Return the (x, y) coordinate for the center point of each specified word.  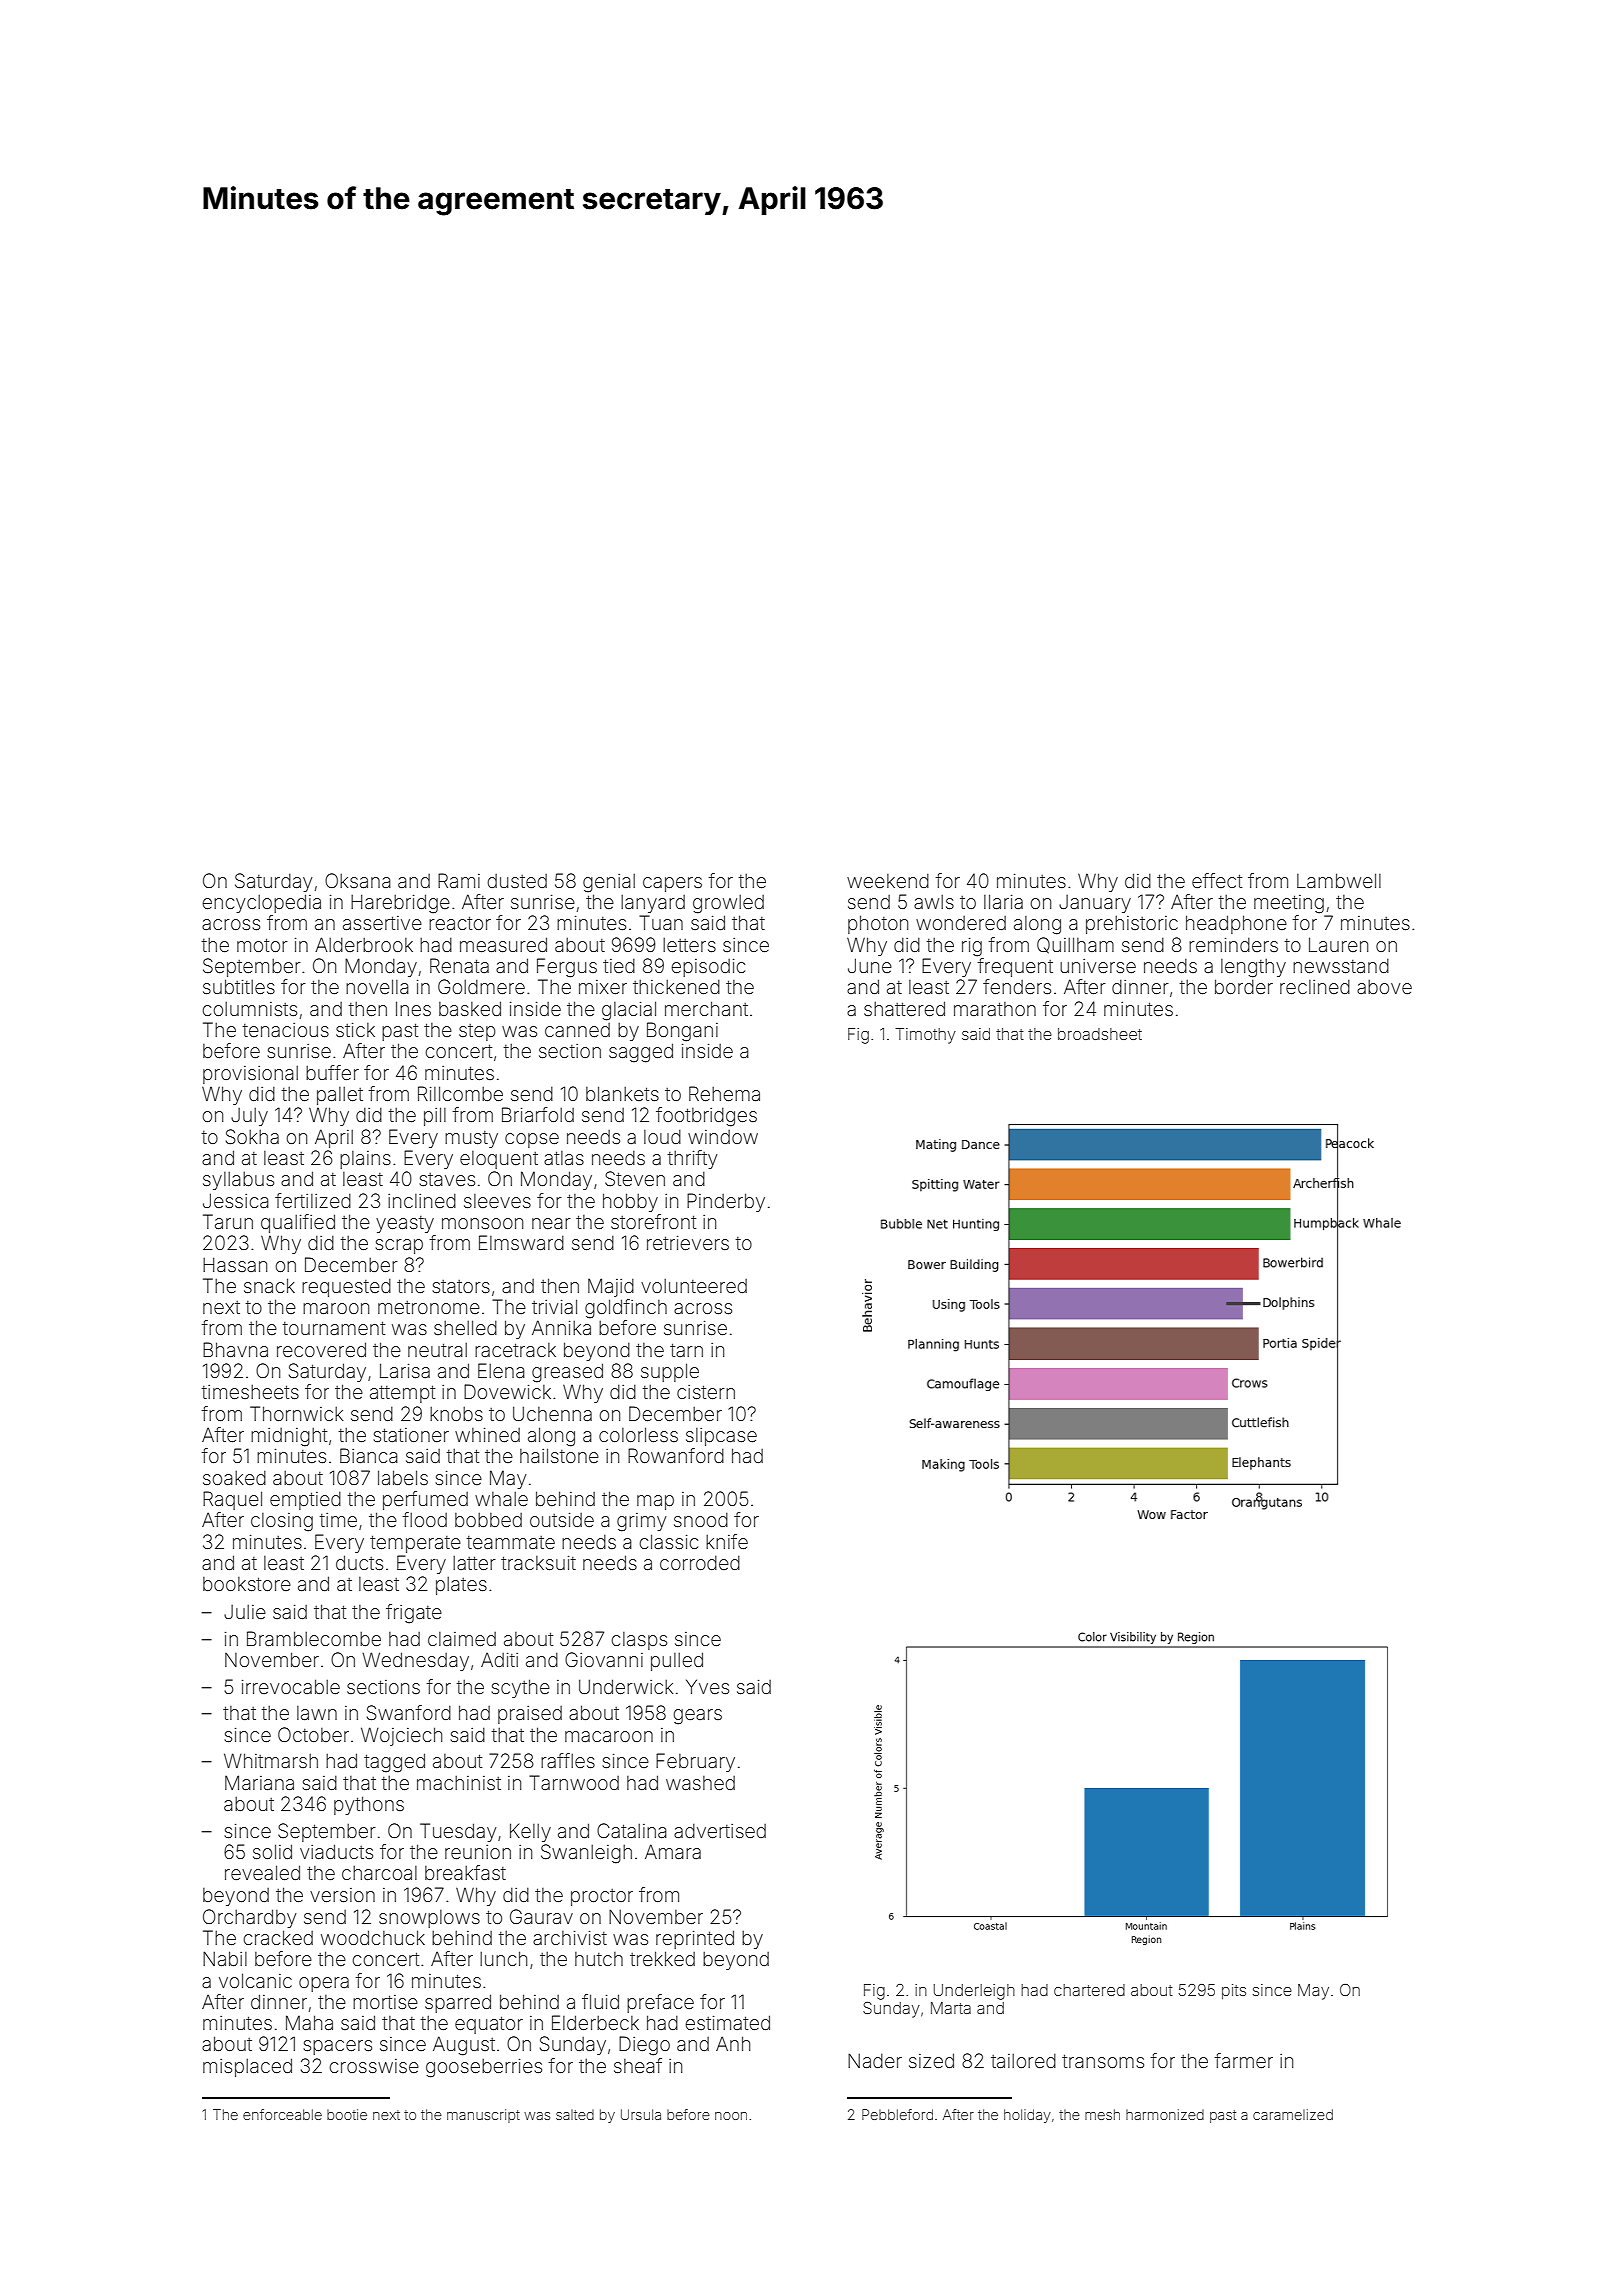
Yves (707, 1686)
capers (672, 884)
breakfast (465, 1872)
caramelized (1293, 2114)
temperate (415, 1544)
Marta (951, 2008)
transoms (1103, 2061)
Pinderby (726, 1202)
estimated (728, 2022)
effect (1217, 880)
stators (461, 1286)
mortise (385, 2002)
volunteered (694, 1286)
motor (262, 945)
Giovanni (604, 1659)
